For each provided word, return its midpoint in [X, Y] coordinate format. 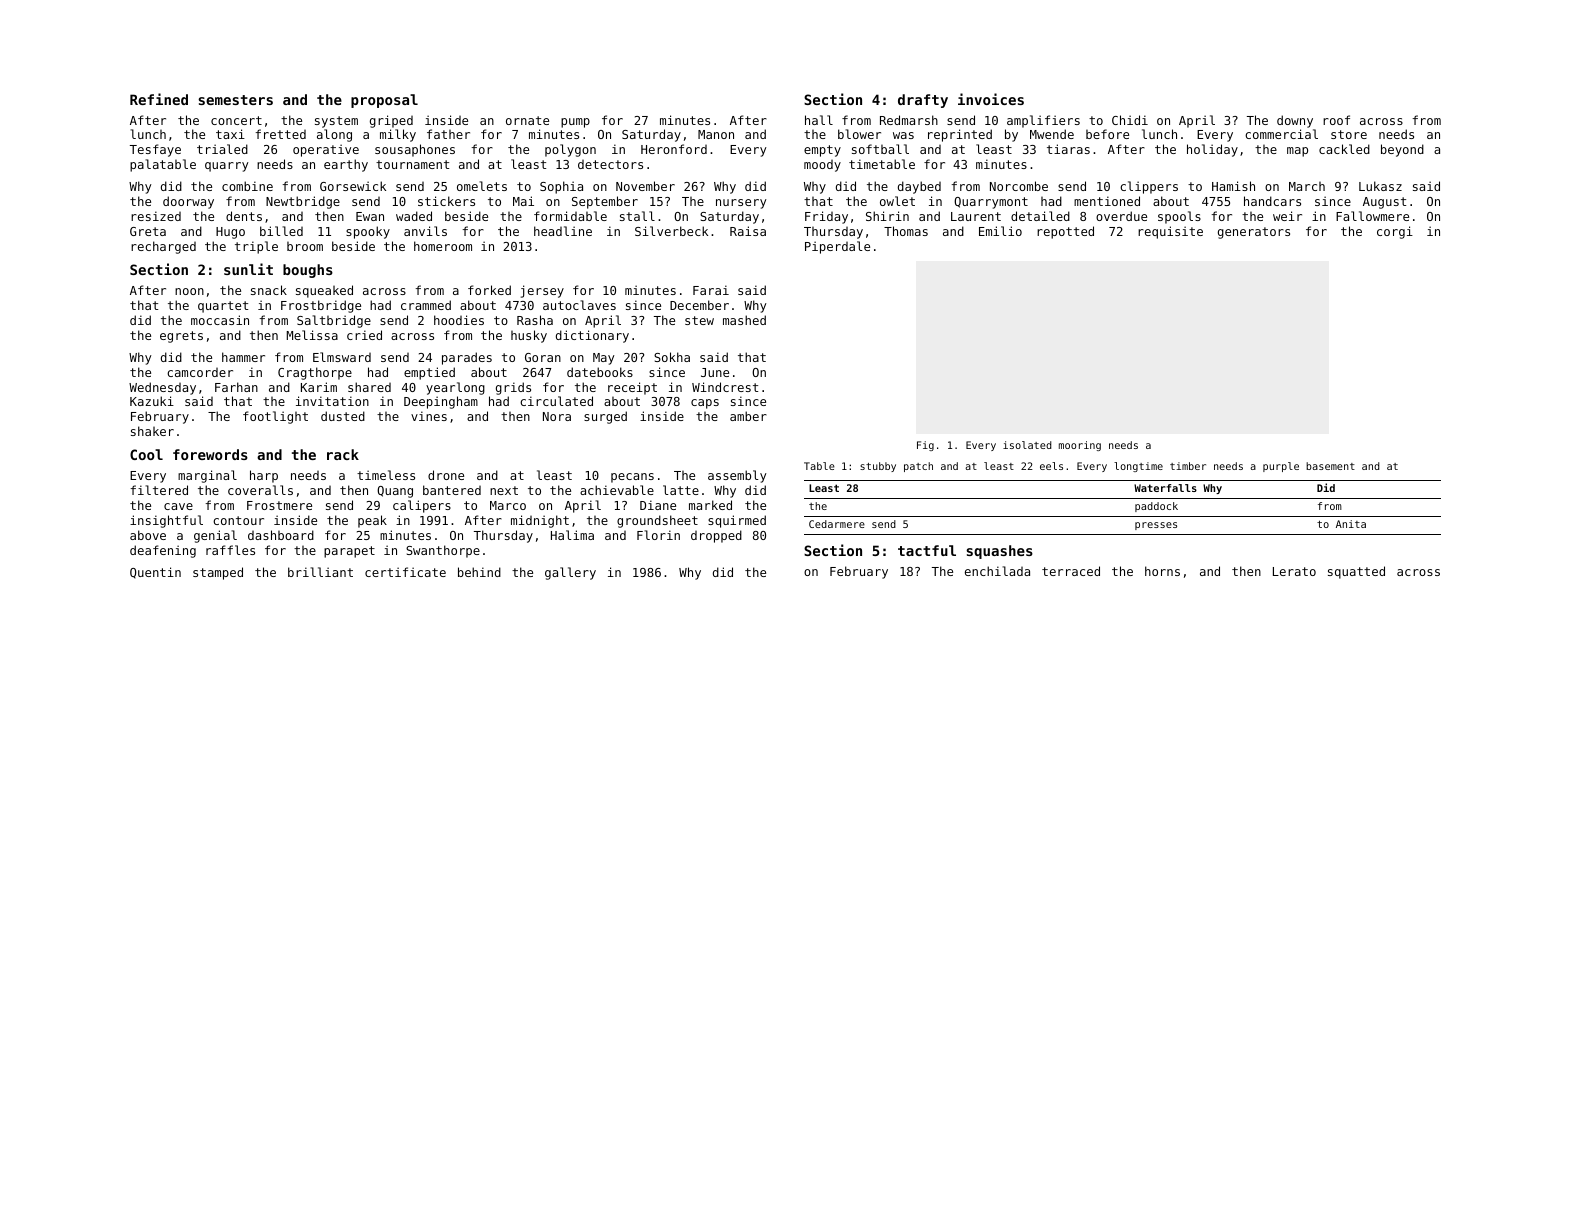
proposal [384, 101]
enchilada [997, 571]
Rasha [535, 320]
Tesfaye [155, 150]
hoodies [459, 320]
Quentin [155, 573]
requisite [1170, 232]
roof [1336, 120]
